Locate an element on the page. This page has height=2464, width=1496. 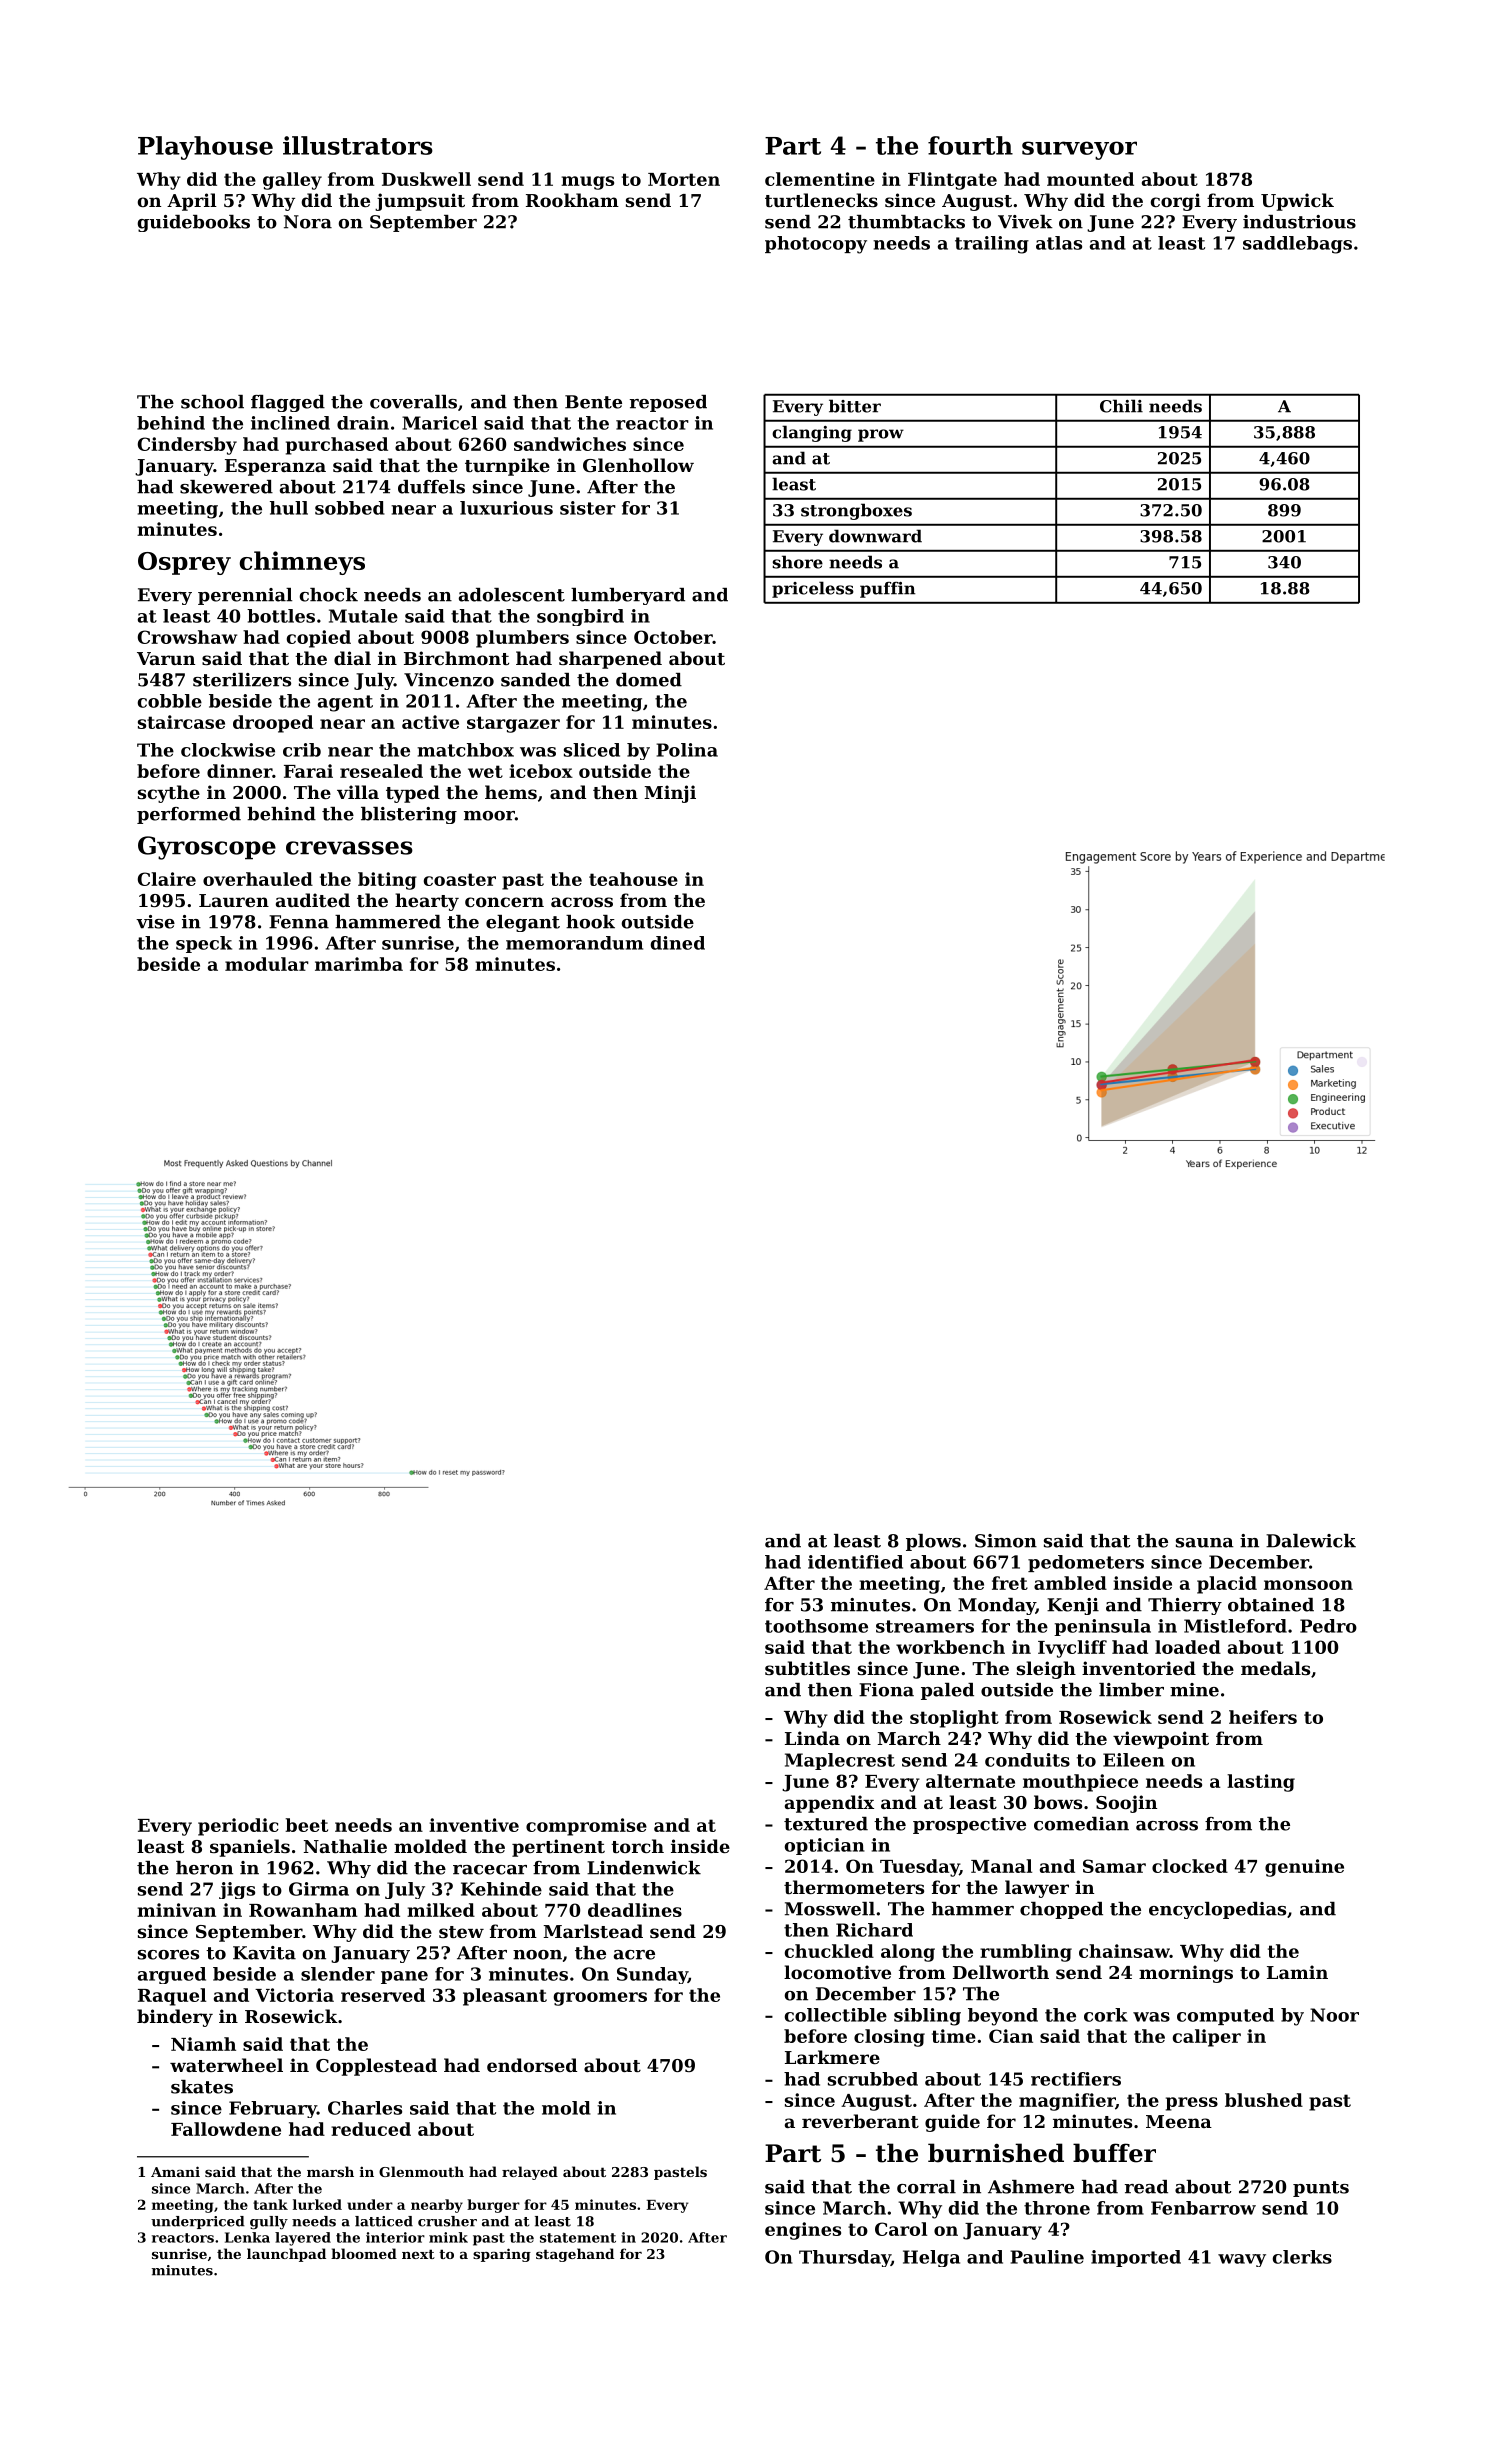
Bente is located at coordinates (593, 402).
